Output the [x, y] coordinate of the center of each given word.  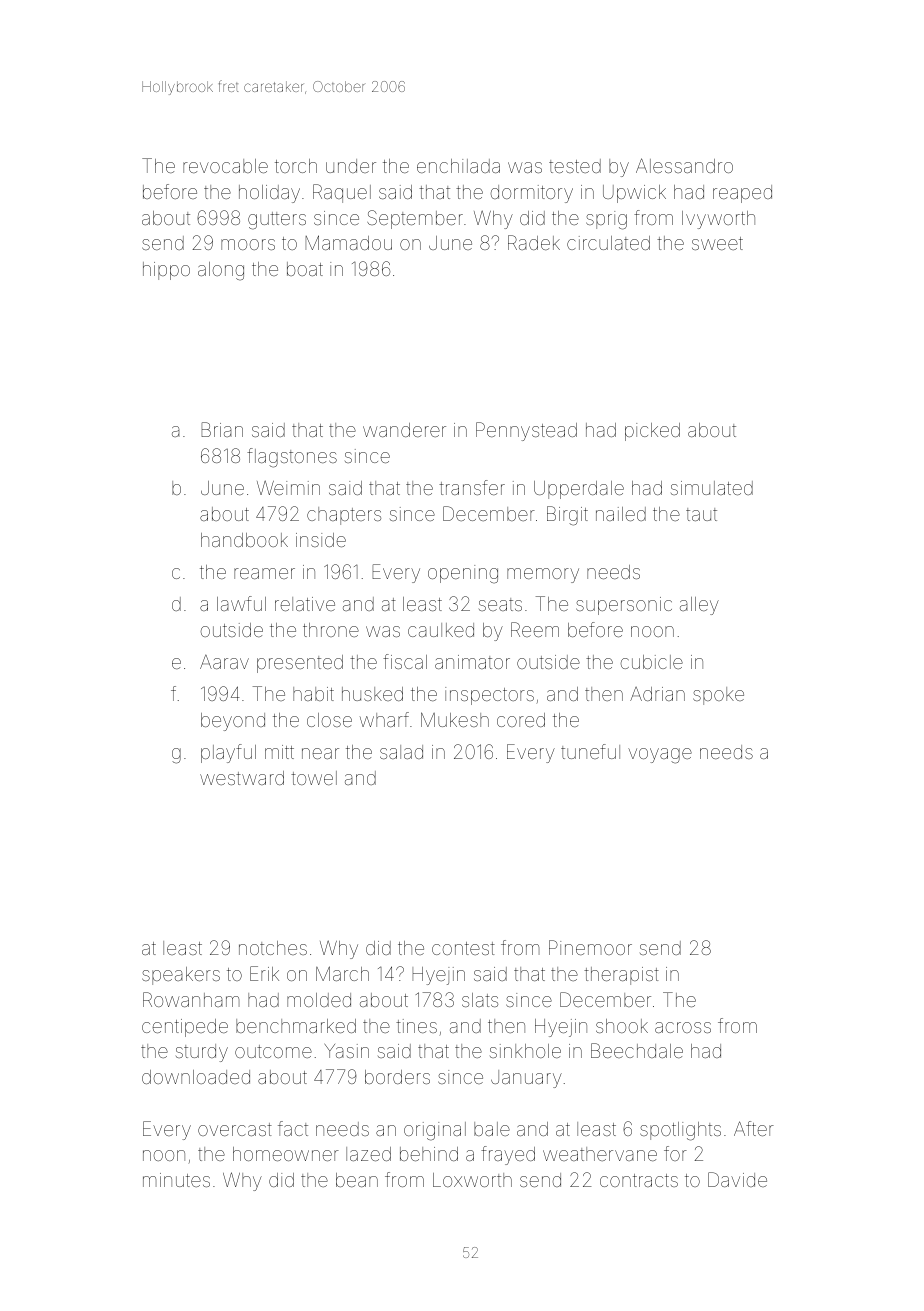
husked [372, 694]
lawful [241, 603]
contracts [639, 1180]
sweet [717, 243]
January [526, 1079]
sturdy [202, 1053]
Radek [534, 242]
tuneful [590, 751]
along [221, 271]
